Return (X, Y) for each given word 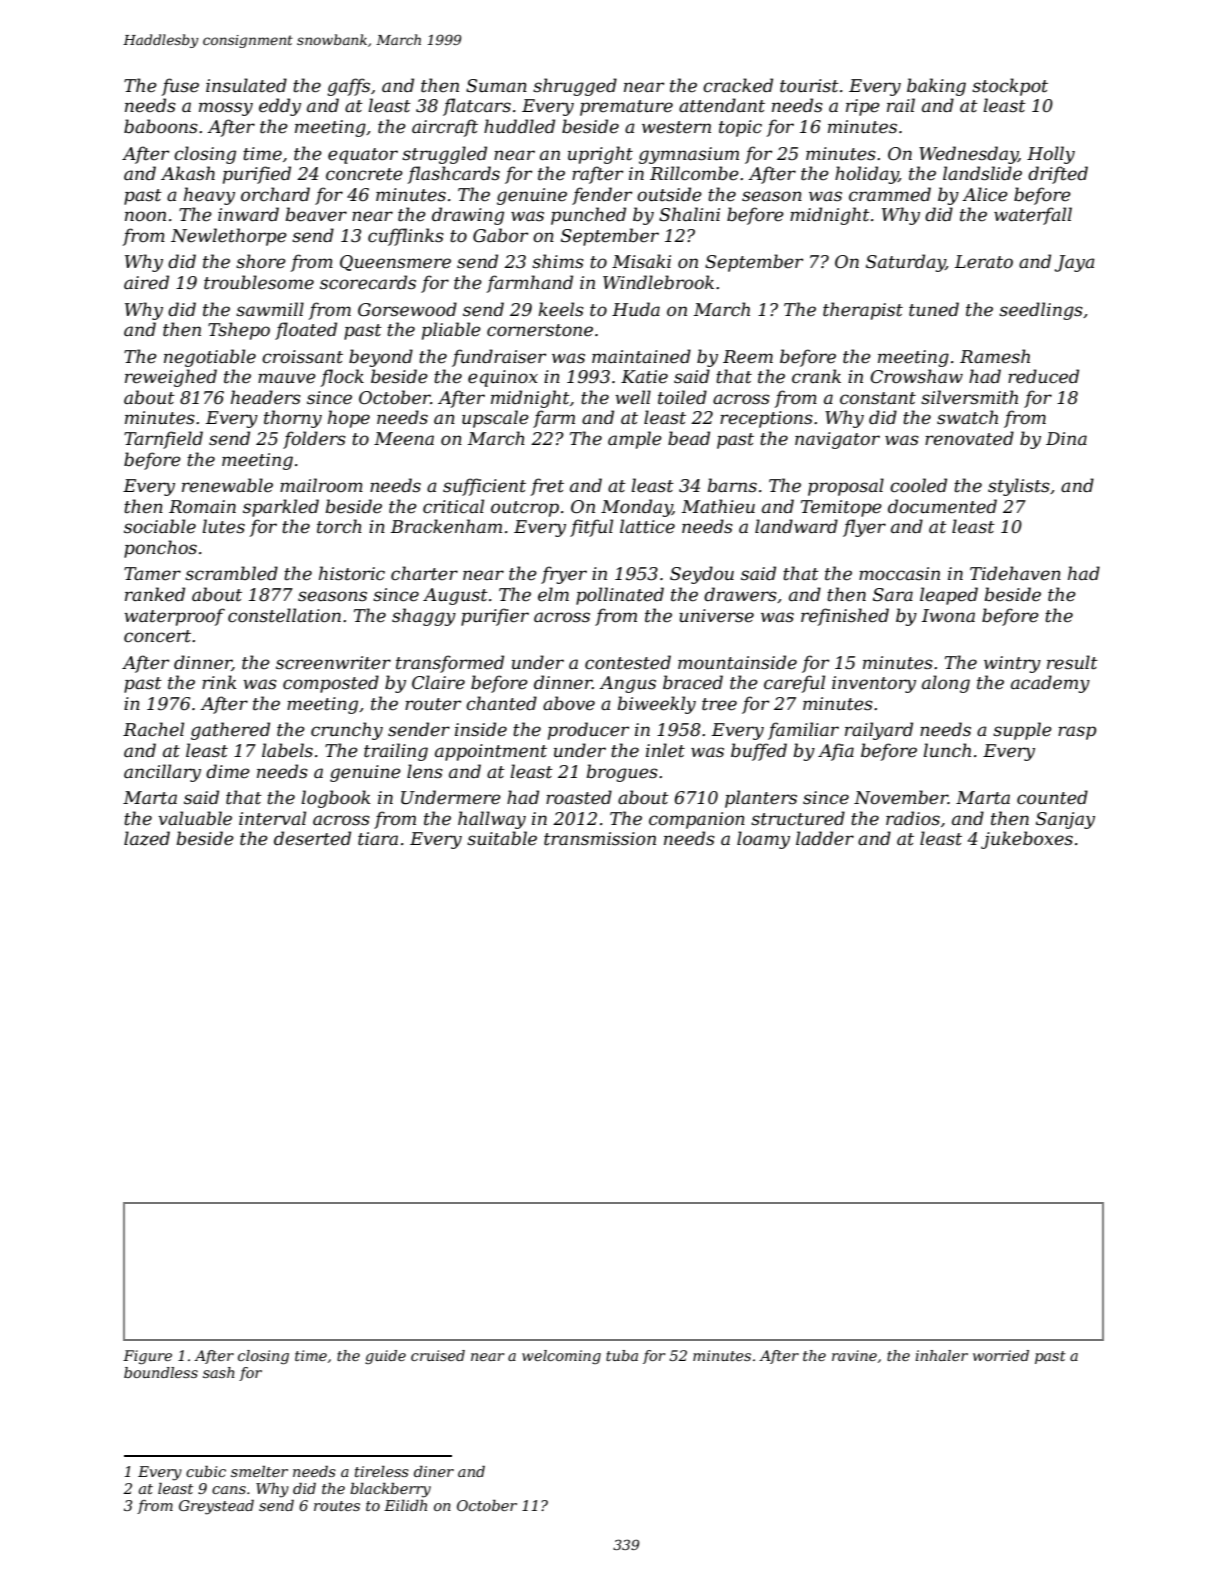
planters (761, 799)
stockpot (1010, 87)
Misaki (641, 261)
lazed (147, 838)
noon (145, 216)
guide (385, 1357)
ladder (825, 838)
